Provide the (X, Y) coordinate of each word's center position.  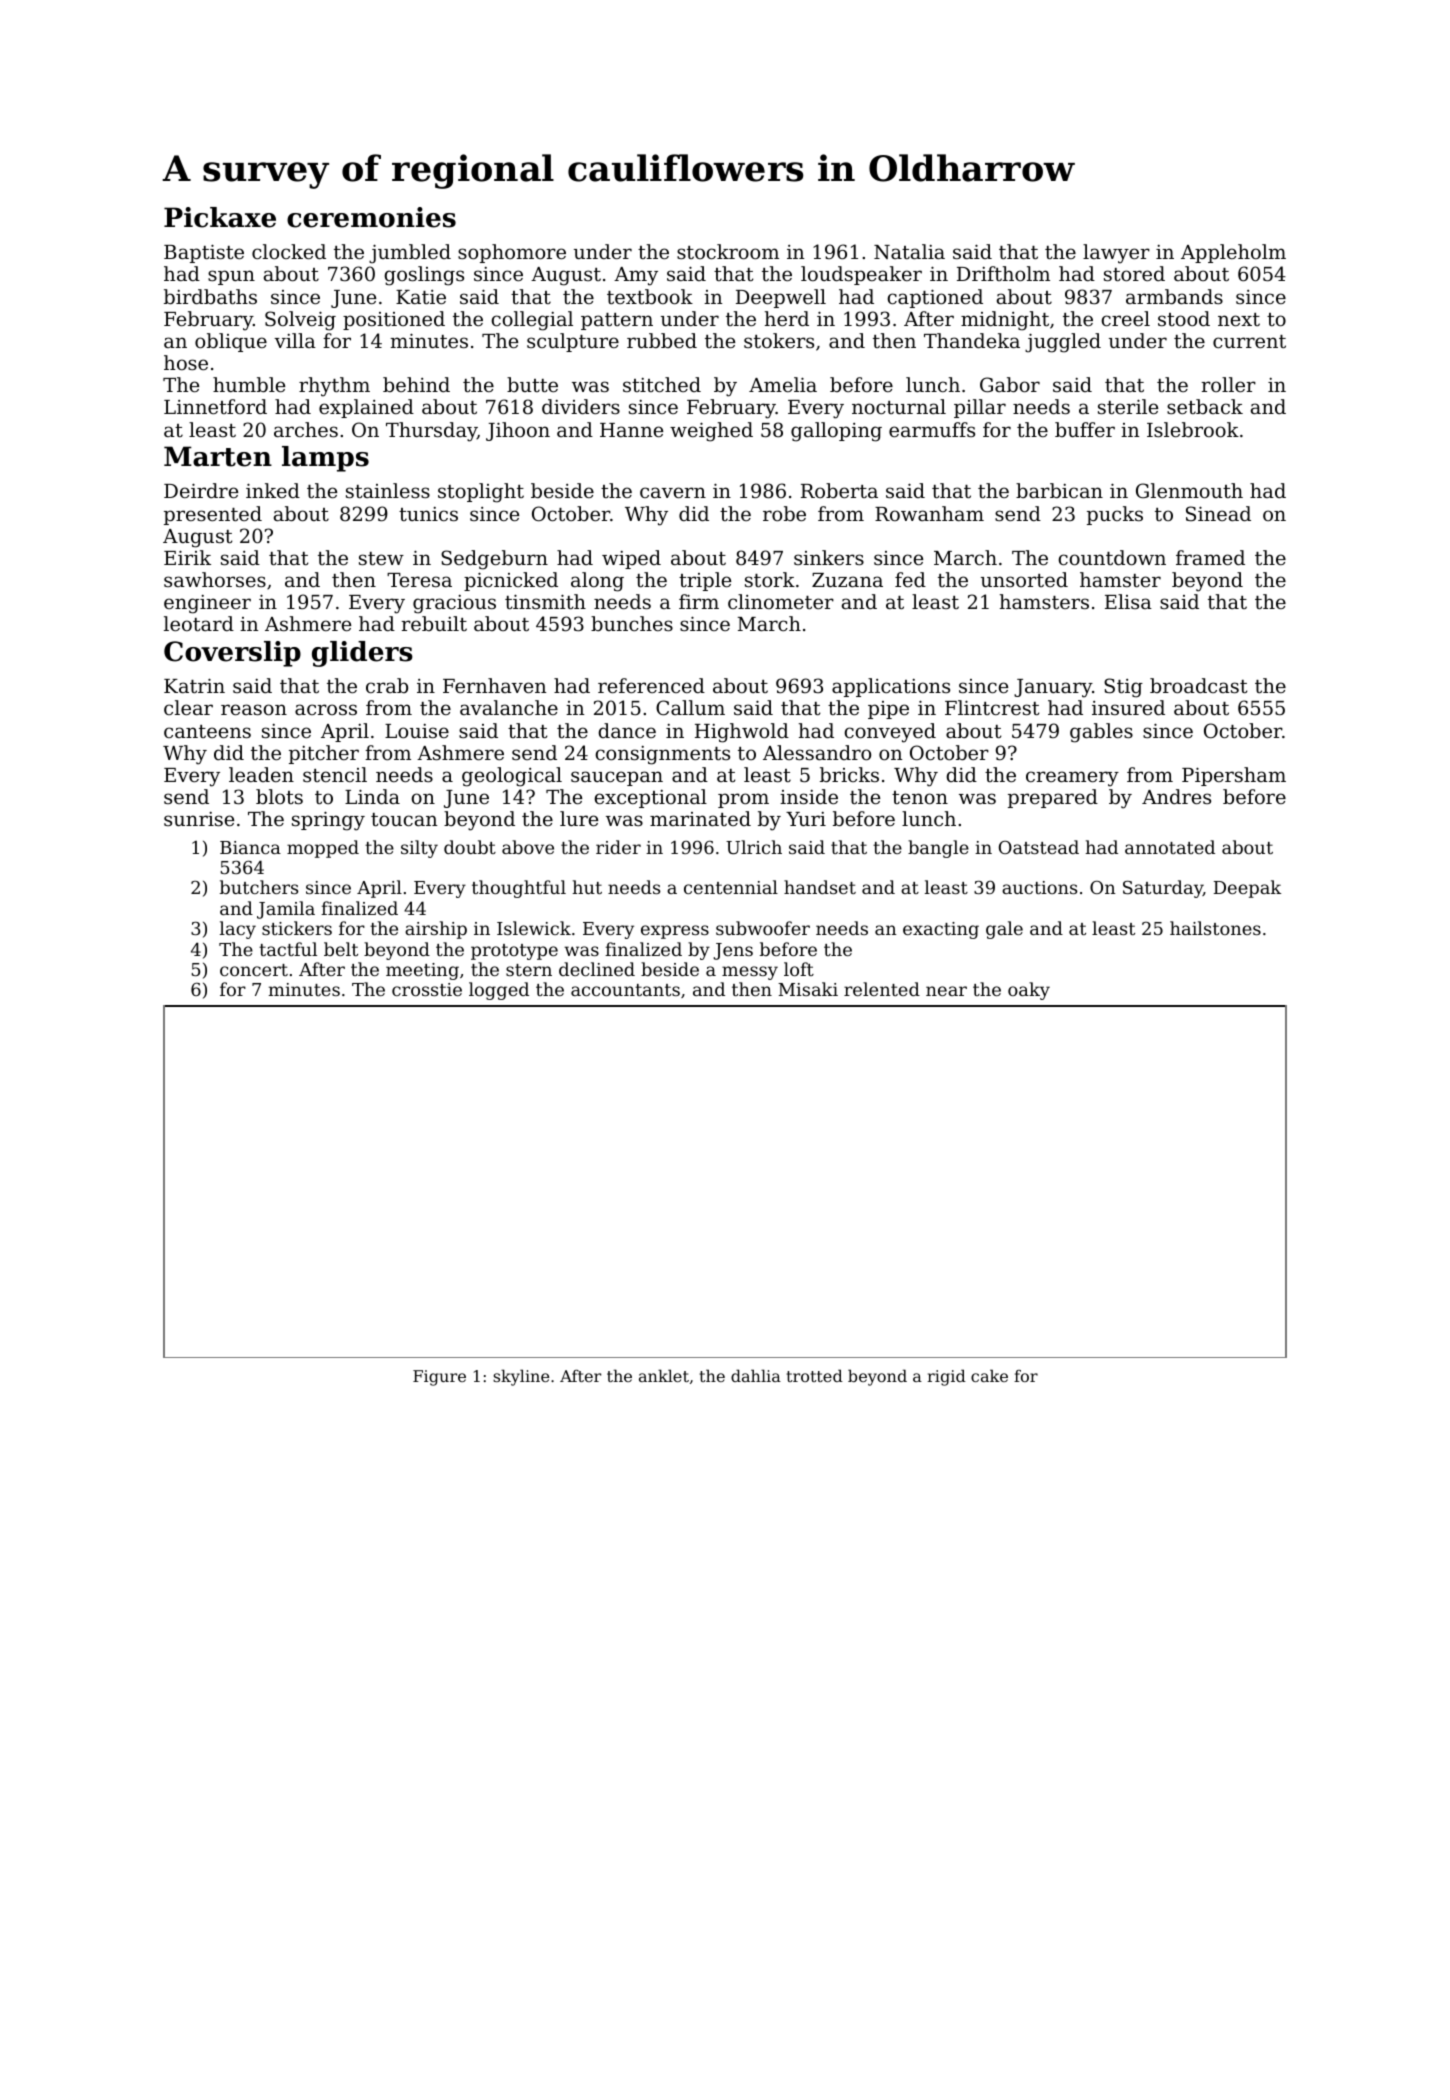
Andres (1176, 796)
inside (809, 796)
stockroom (728, 251)
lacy (238, 930)
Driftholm (1003, 273)
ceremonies (371, 217)
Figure (439, 1378)
